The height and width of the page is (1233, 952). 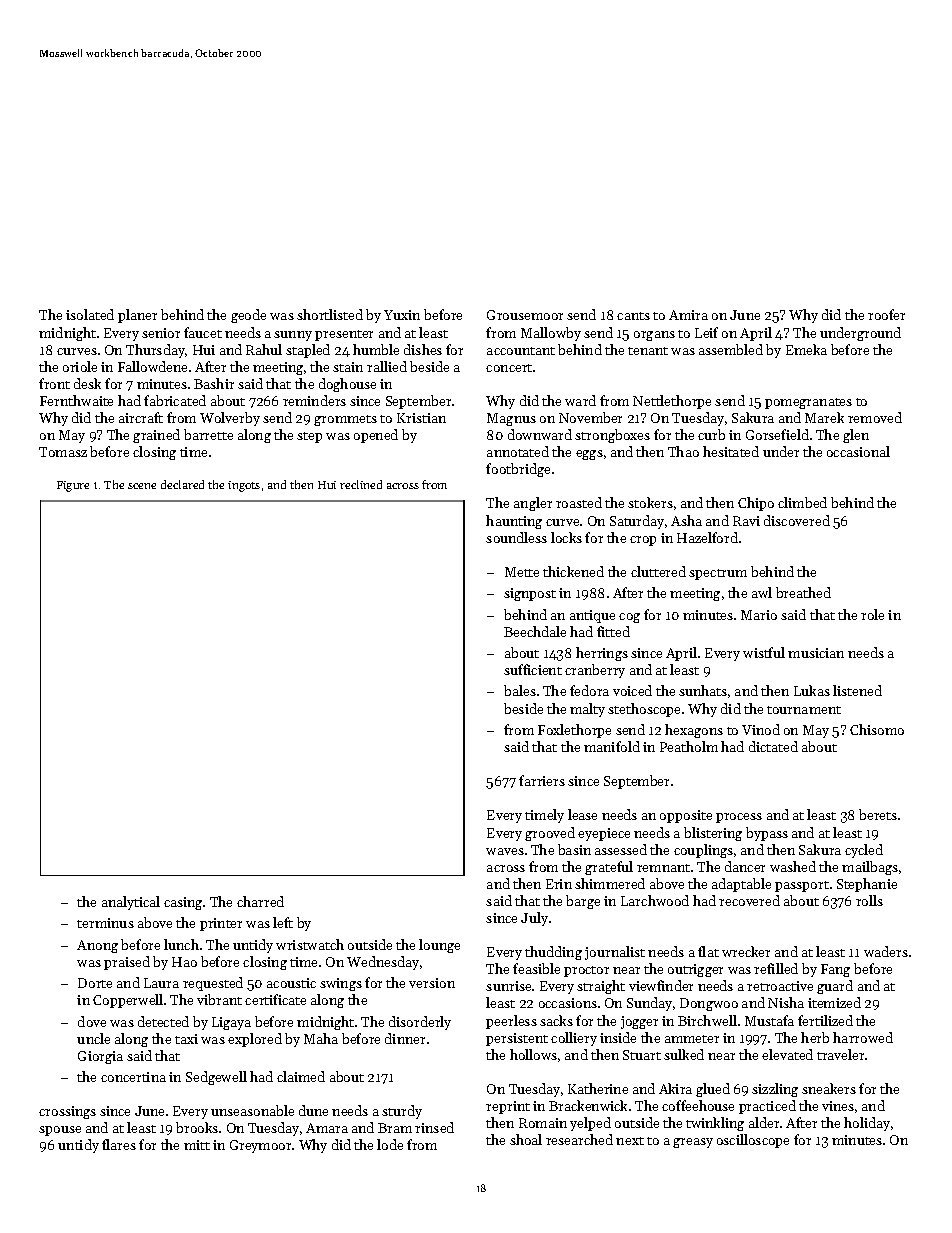 I want to click on roofer, so click(x=886, y=314).
